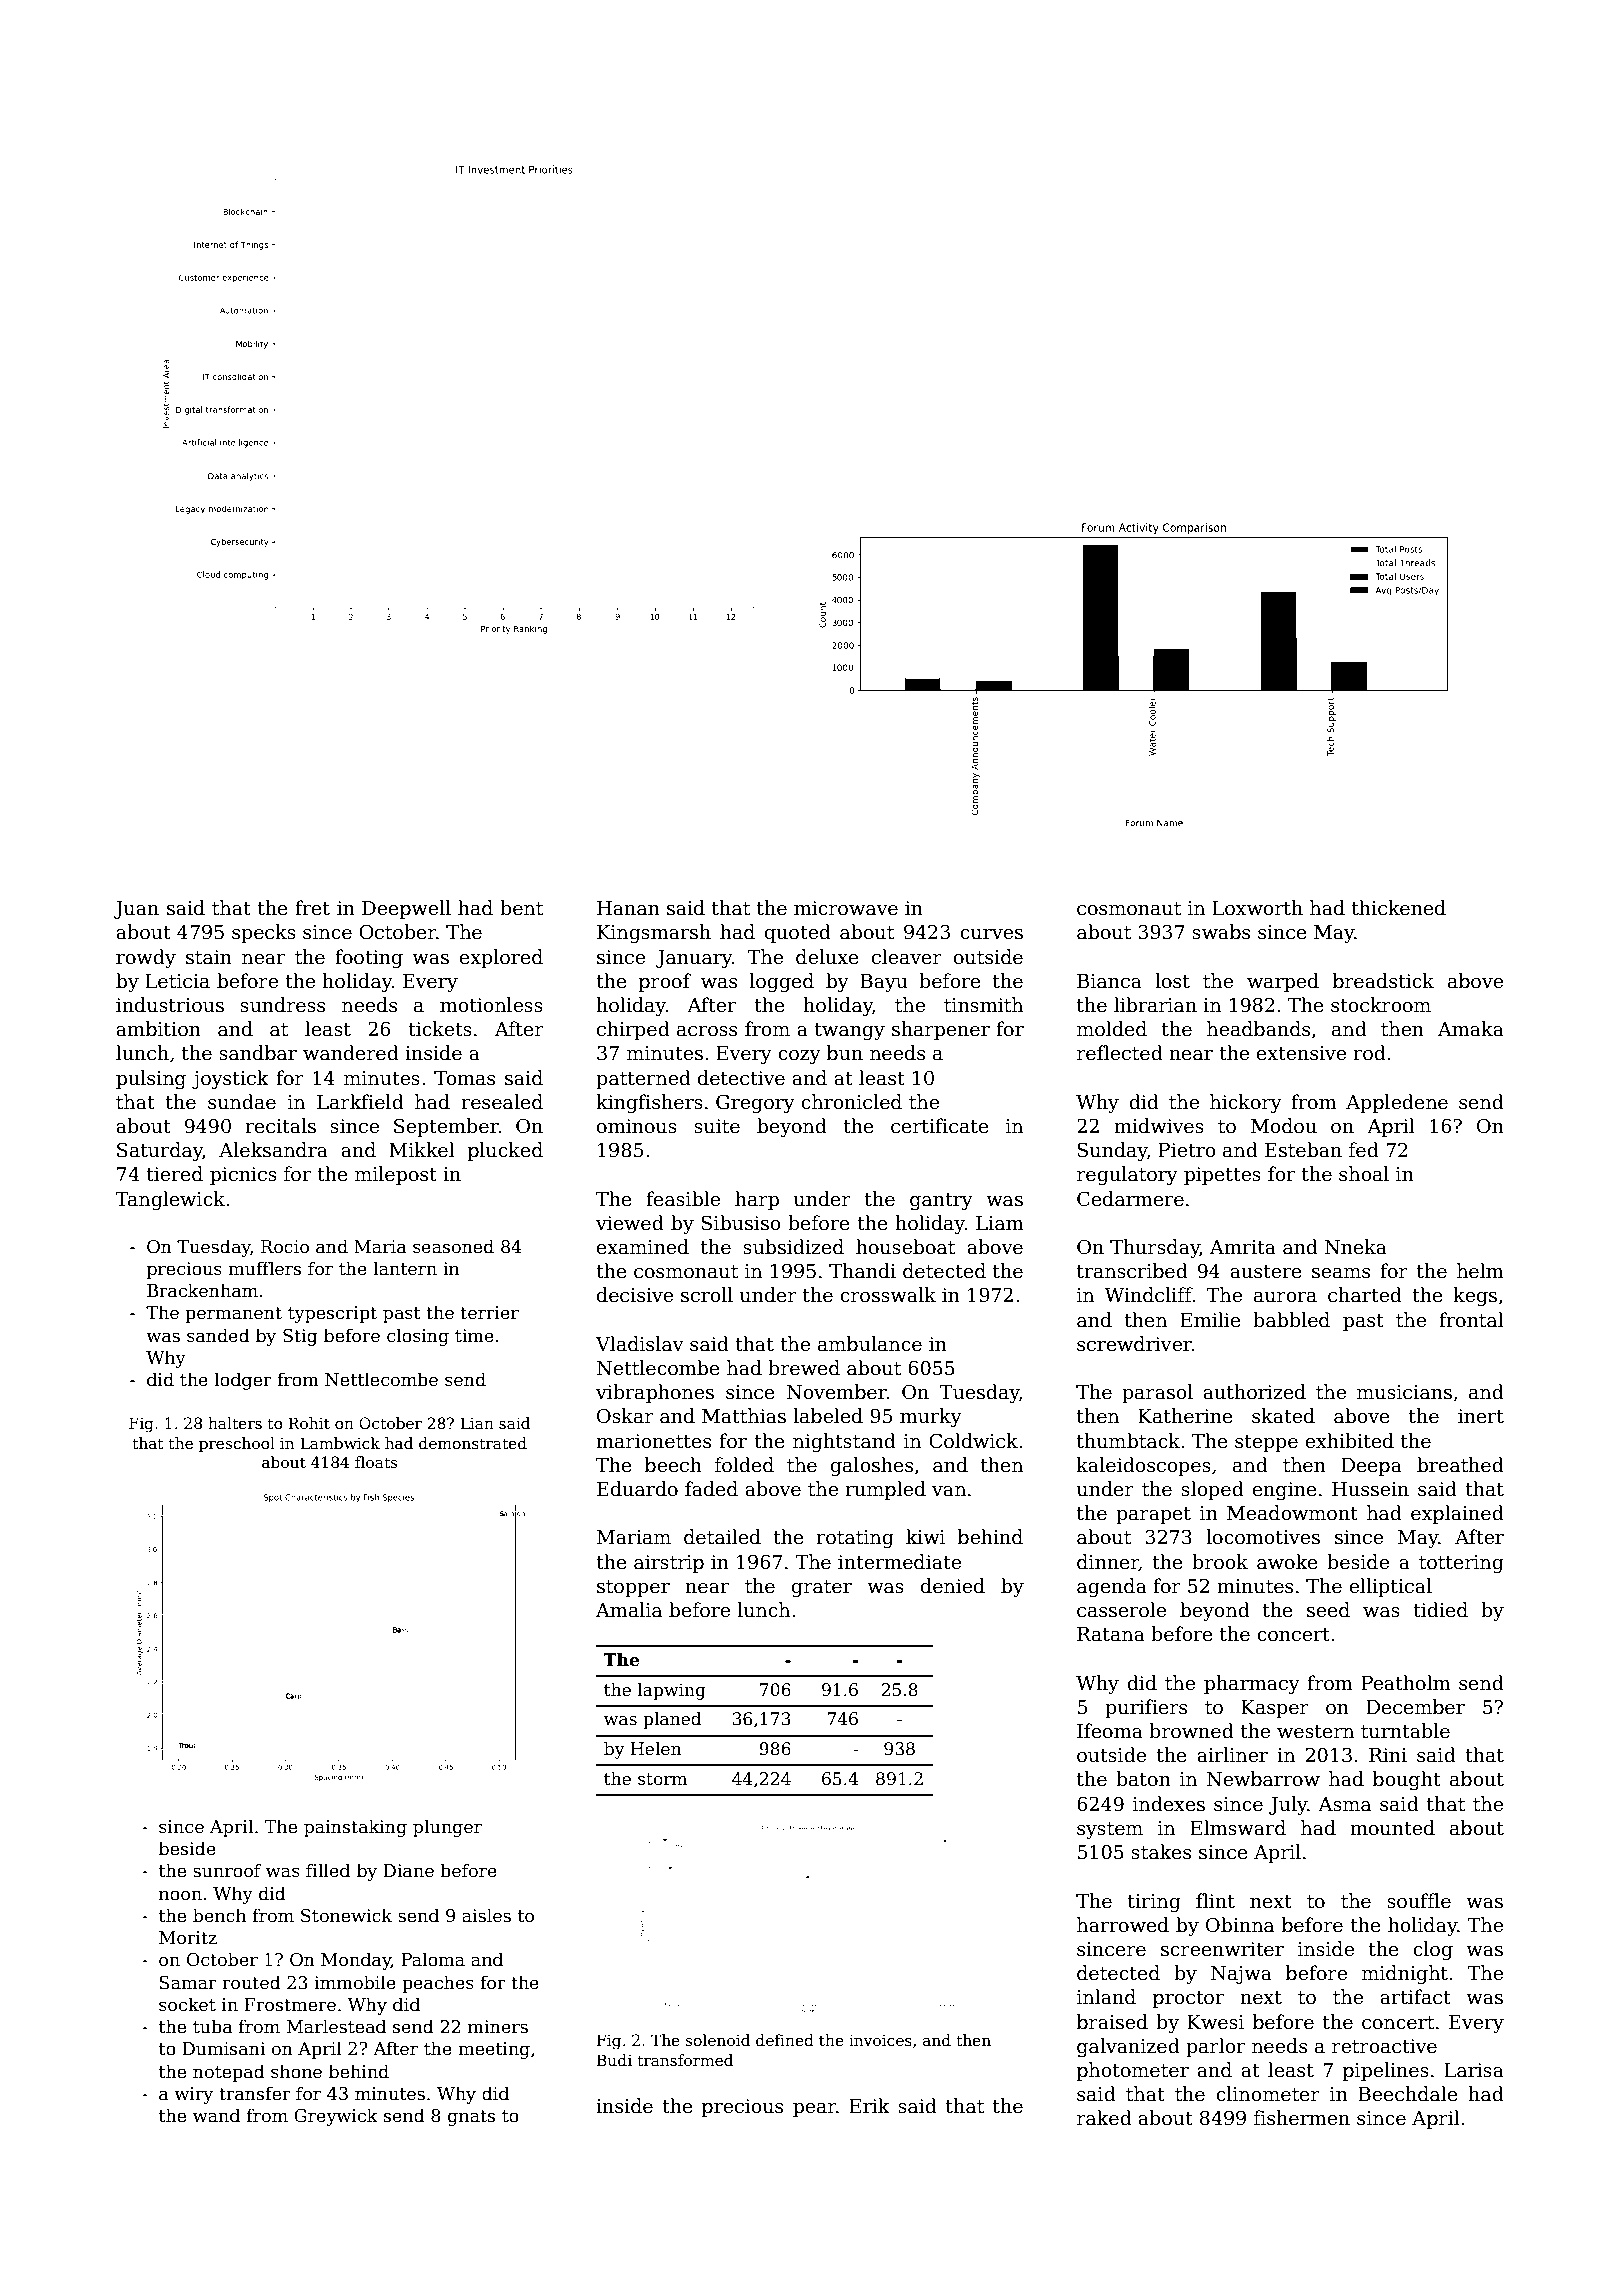 The image size is (1620, 2292). Describe the element at coordinates (718, 2040) in the screenshot. I see `solenoid` at that location.
